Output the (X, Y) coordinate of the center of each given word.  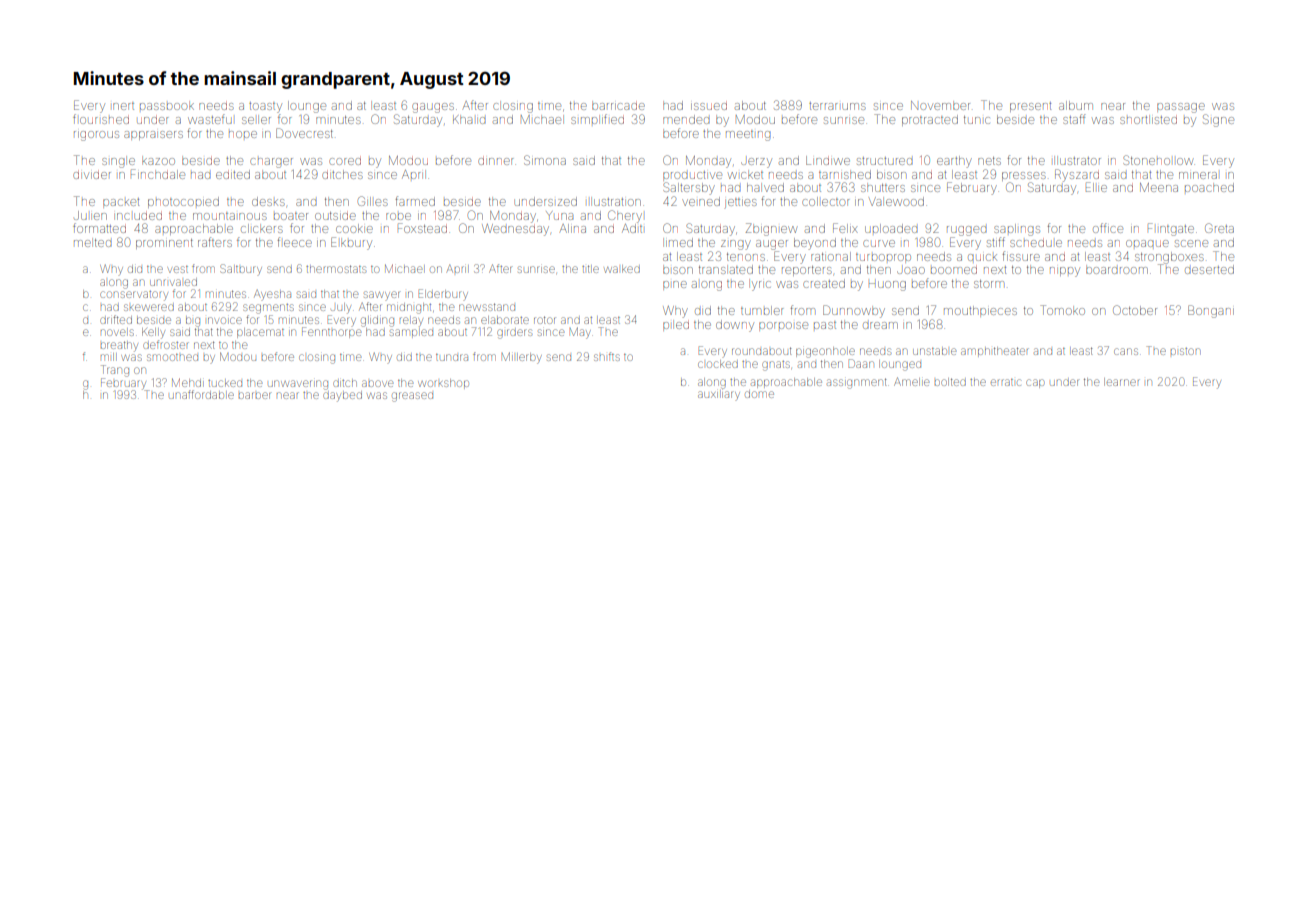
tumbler (762, 310)
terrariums (837, 106)
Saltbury (241, 270)
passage (1181, 108)
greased (412, 397)
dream (880, 325)
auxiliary (719, 396)
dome (759, 394)
